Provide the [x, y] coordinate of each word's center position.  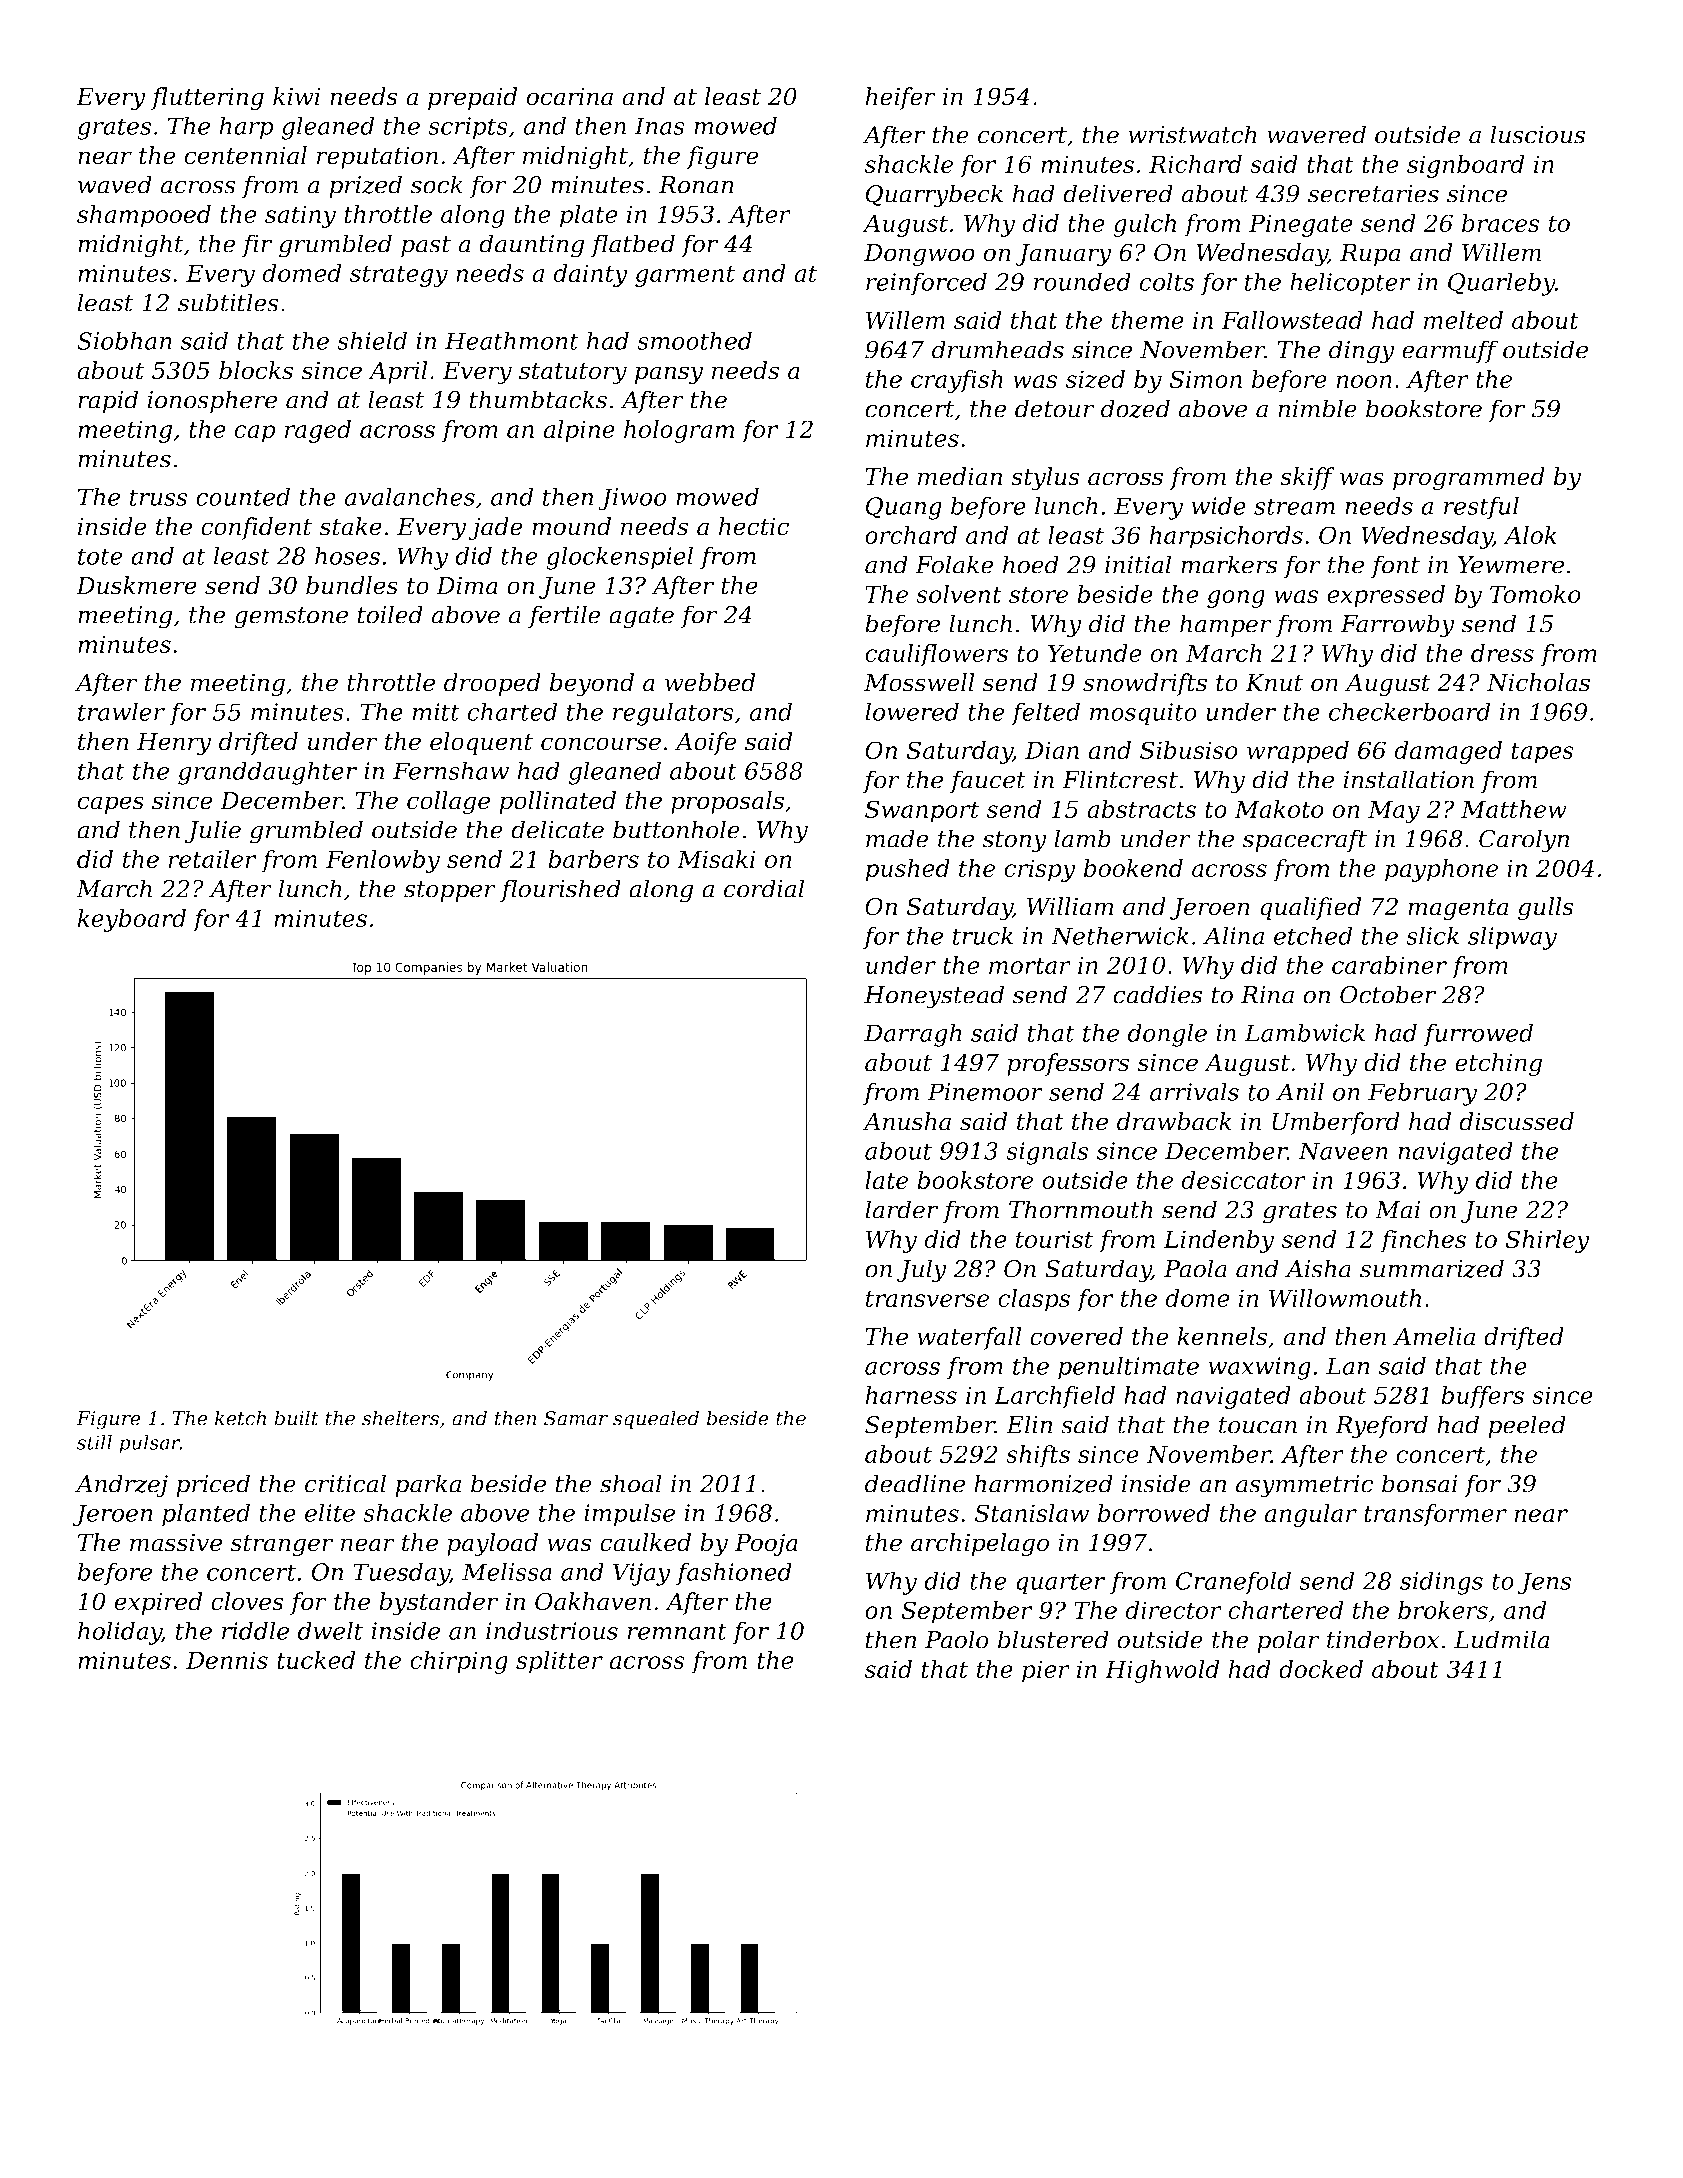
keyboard [132, 920]
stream [1294, 506]
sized [1095, 379]
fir [257, 245]
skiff [1307, 478]
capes [110, 805]
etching [1498, 1065]
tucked [316, 1660]
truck [983, 935]
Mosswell [919, 682]
